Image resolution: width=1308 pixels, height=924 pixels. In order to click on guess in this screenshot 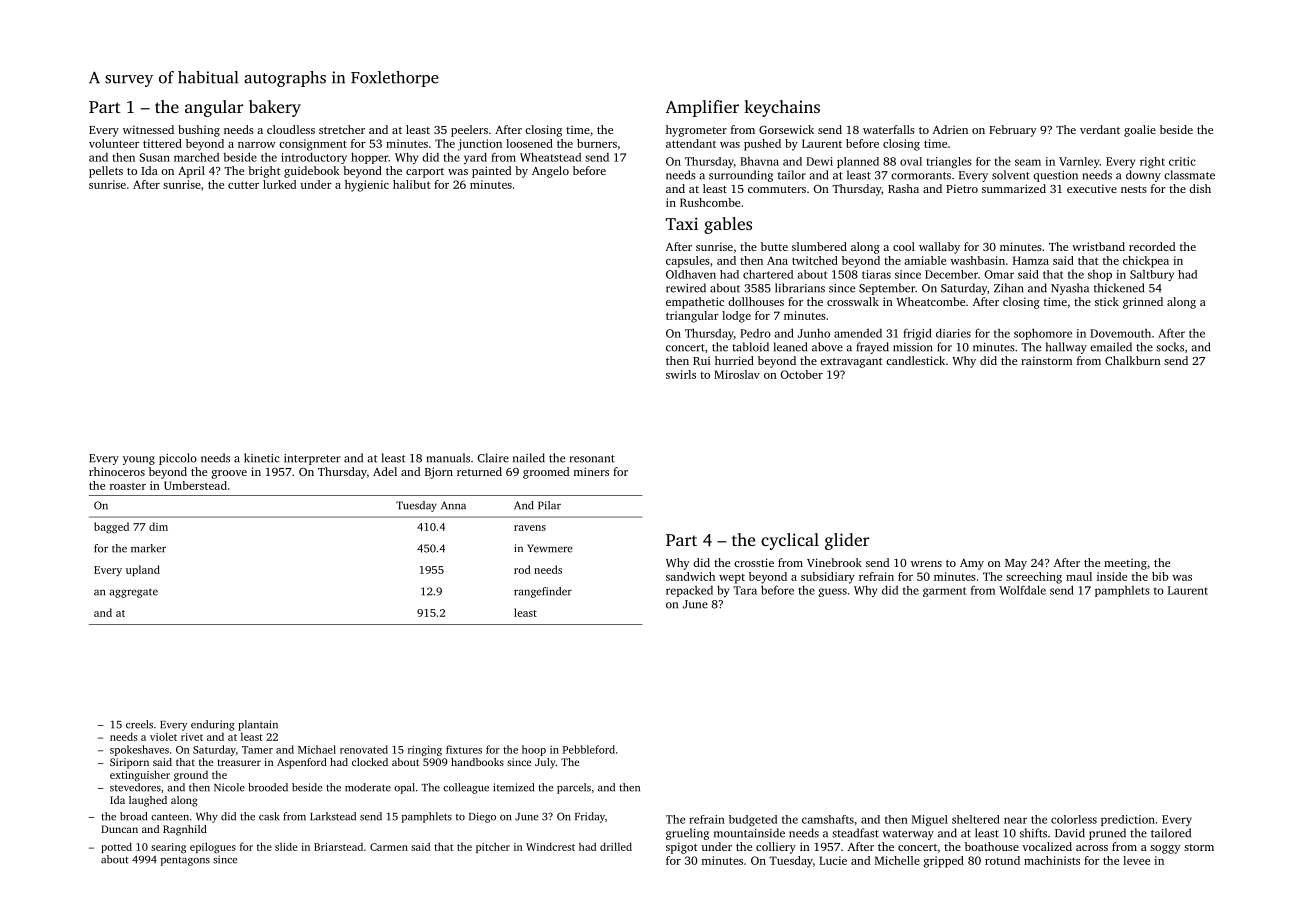, I will do `click(832, 592)`.
